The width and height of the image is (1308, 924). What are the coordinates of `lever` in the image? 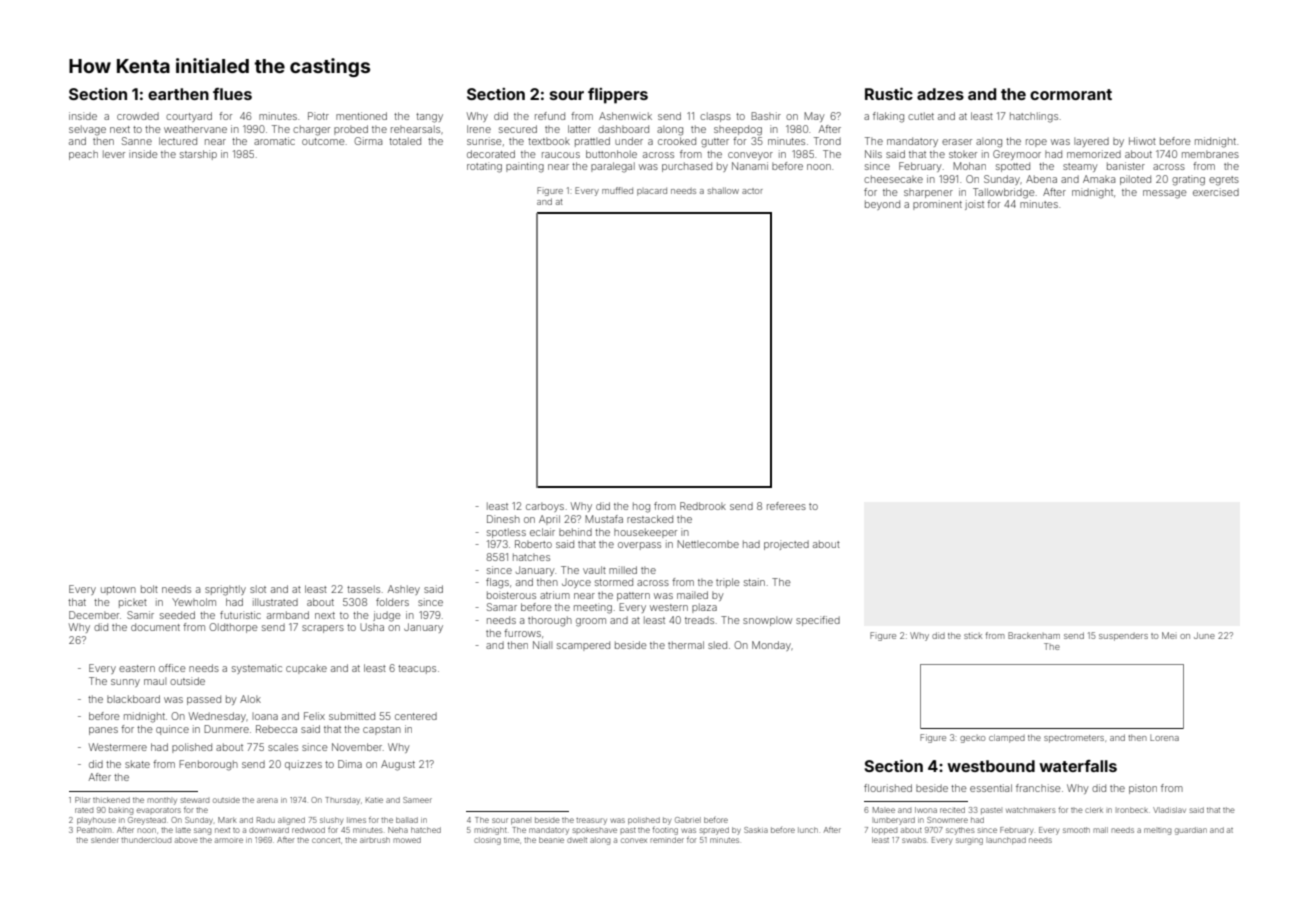 It's located at (114, 154).
